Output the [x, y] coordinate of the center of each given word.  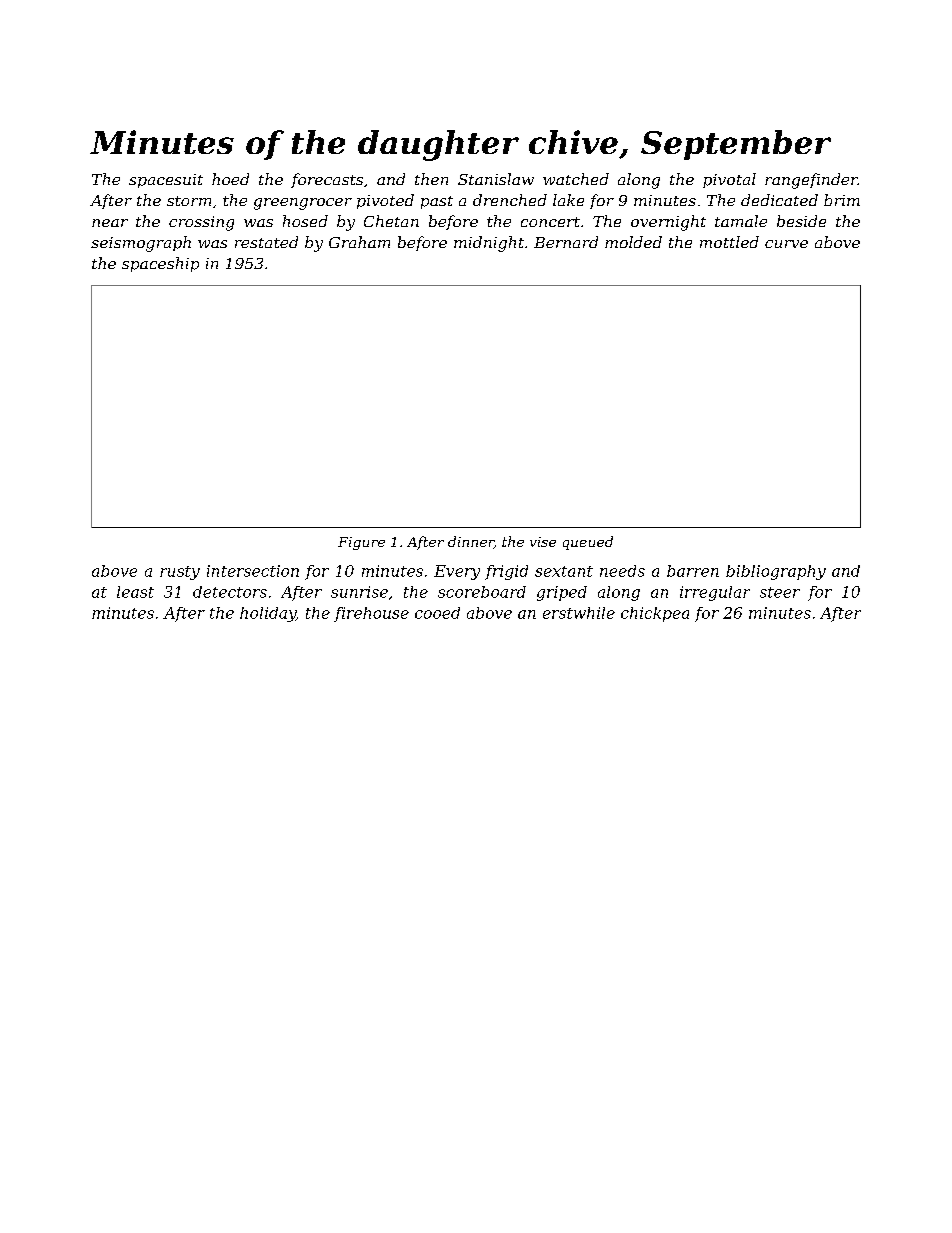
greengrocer [303, 204]
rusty [180, 573]
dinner [471, 542]
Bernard [566, 242]
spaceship [160, 264]
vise [543, 542]
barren [693, 571]
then [431, 179]
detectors [230, 592]
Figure [361, 543]
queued [588, 543]
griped [562, 593]
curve [786, 244]
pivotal [729, 180]
